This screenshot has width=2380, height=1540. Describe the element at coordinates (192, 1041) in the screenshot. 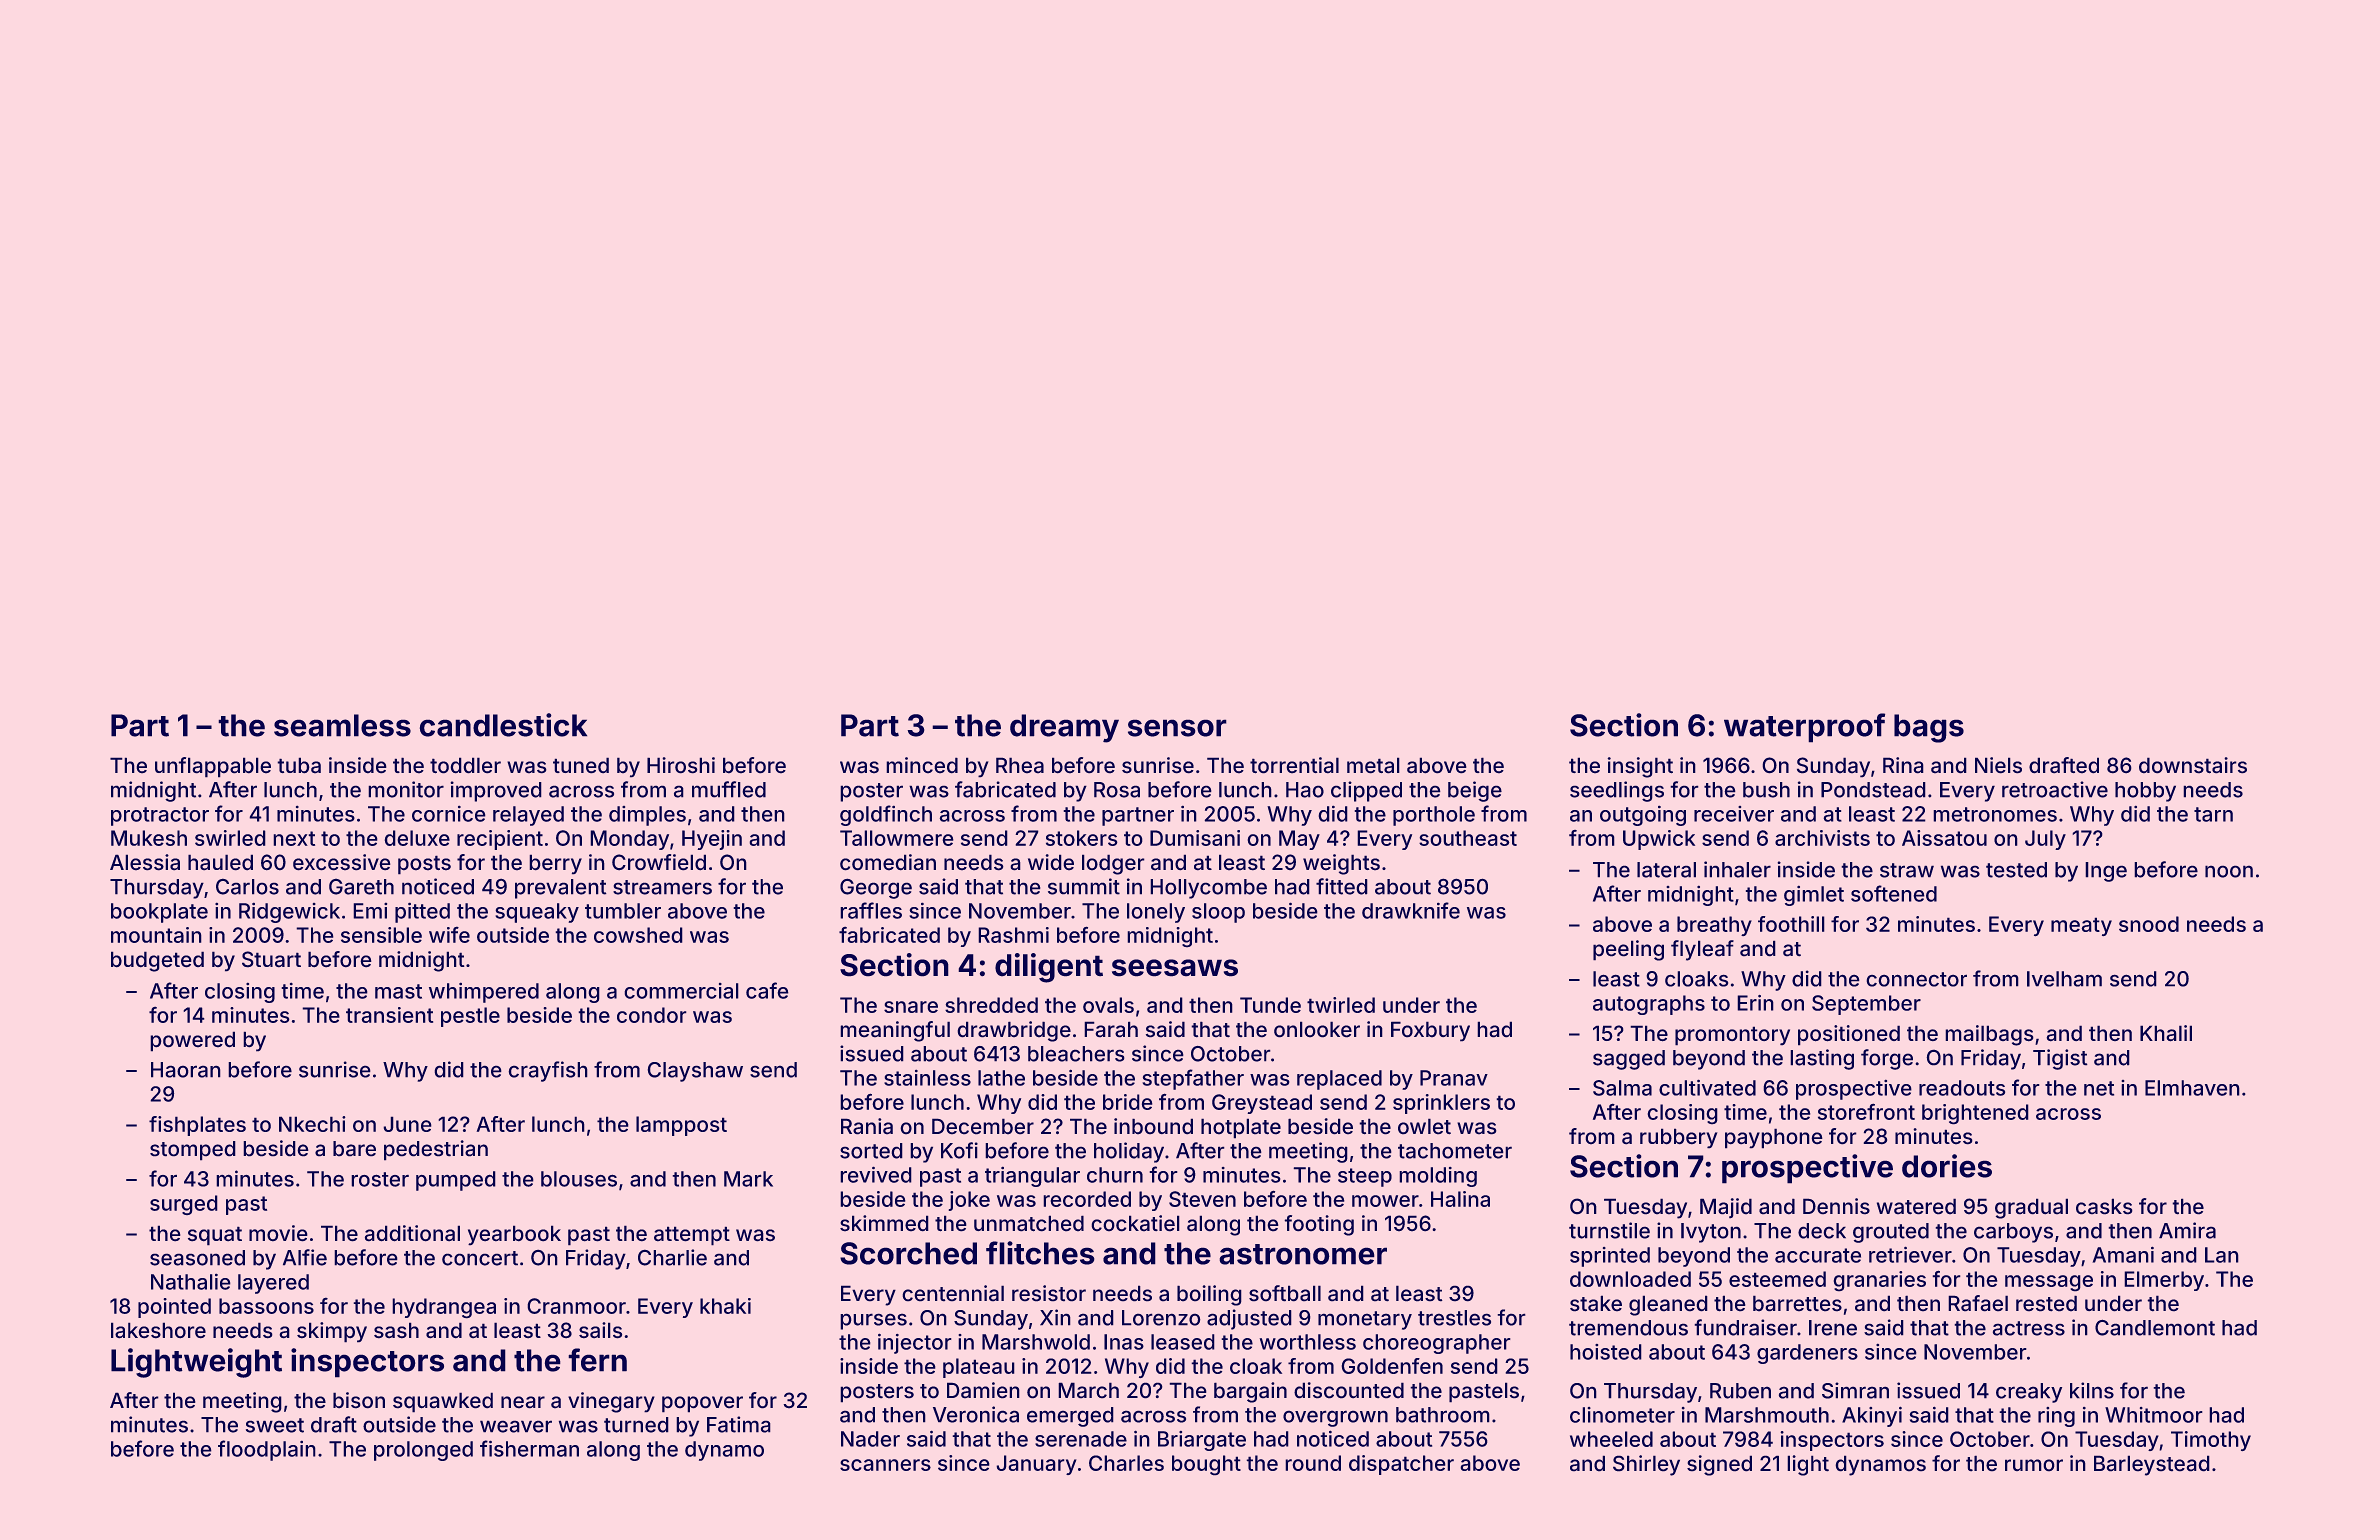

I see `powered` at that location.
